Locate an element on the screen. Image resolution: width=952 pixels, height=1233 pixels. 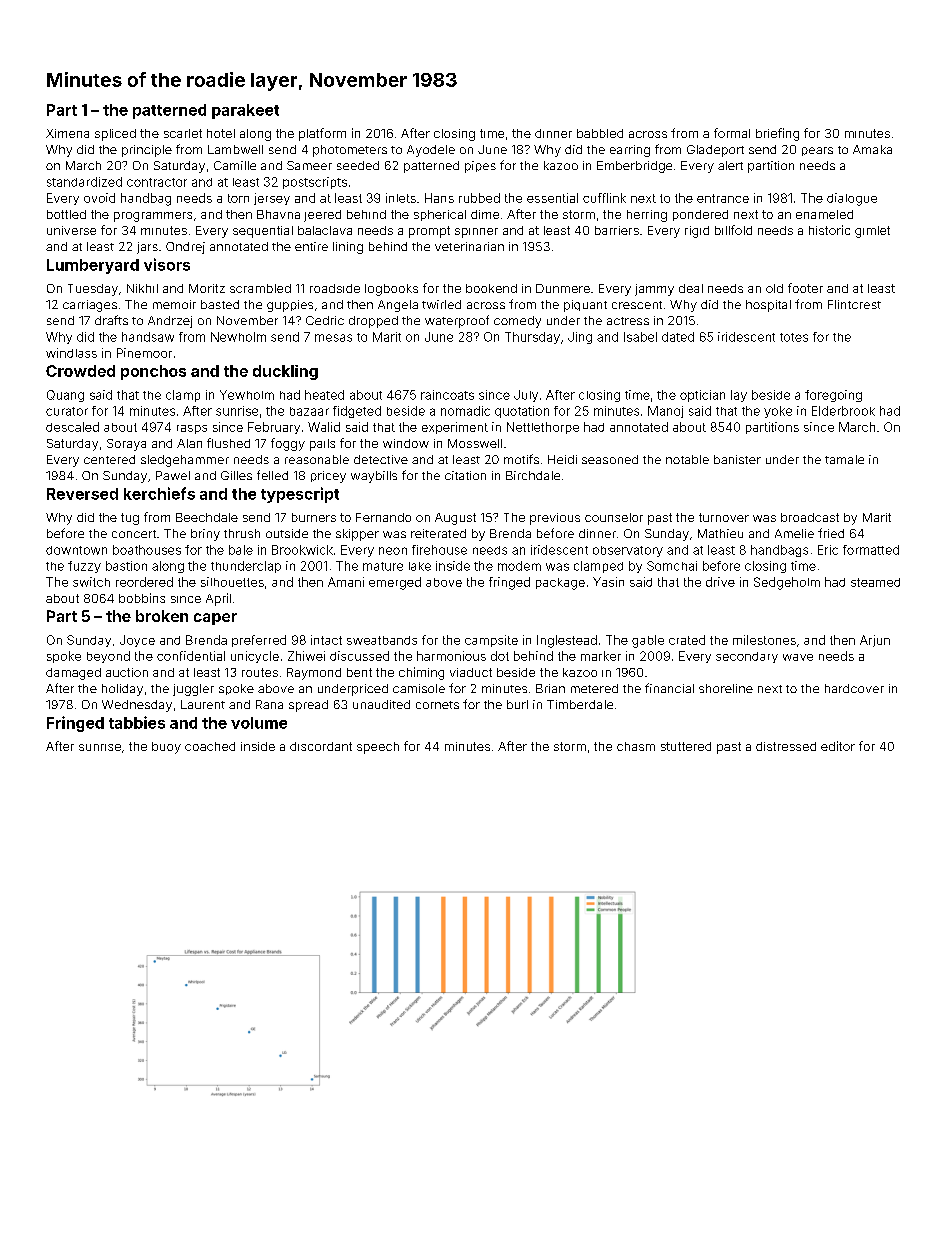
Ximena is located at coordinates (67, 133).
